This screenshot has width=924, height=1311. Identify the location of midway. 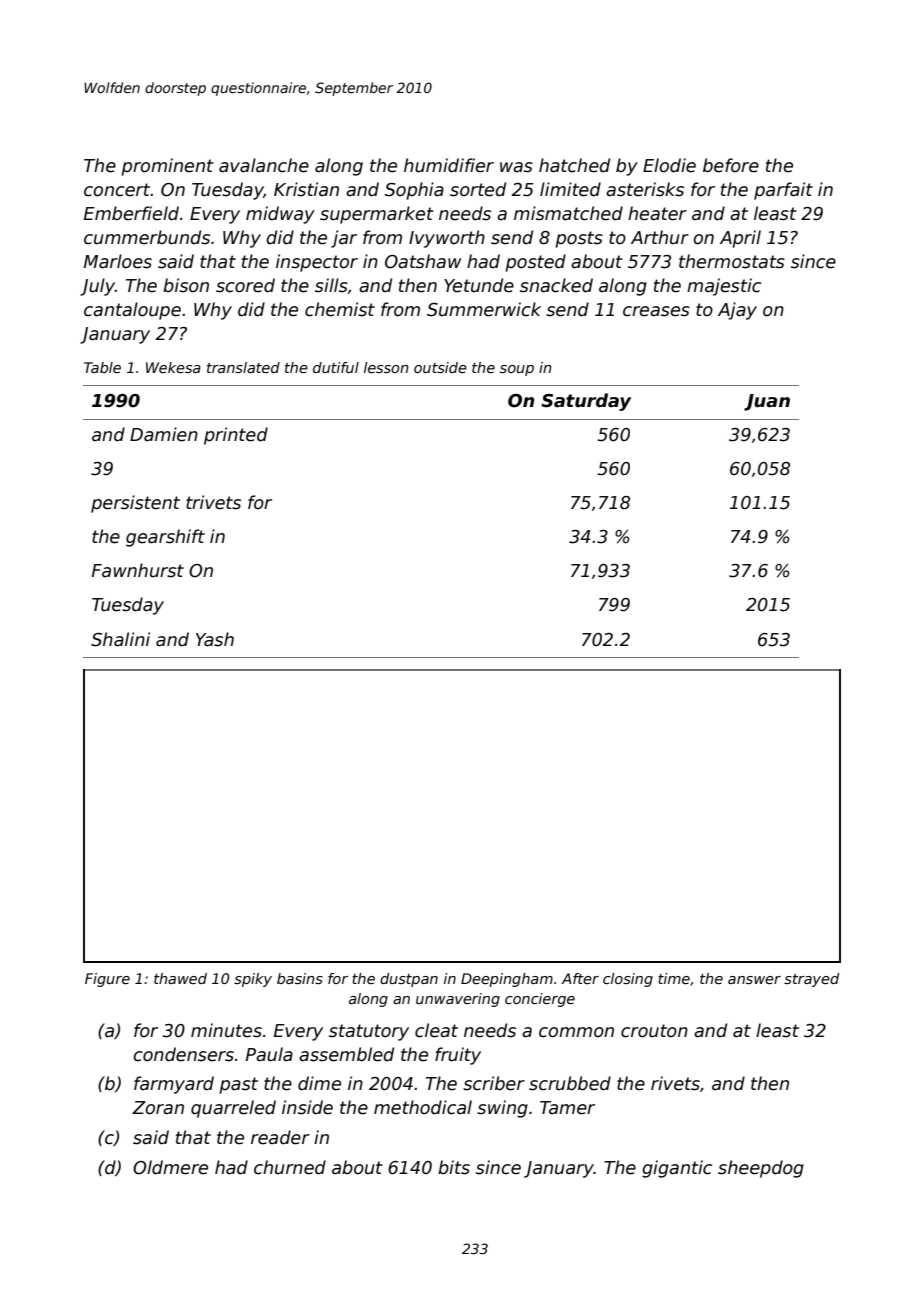
(280, 215).
